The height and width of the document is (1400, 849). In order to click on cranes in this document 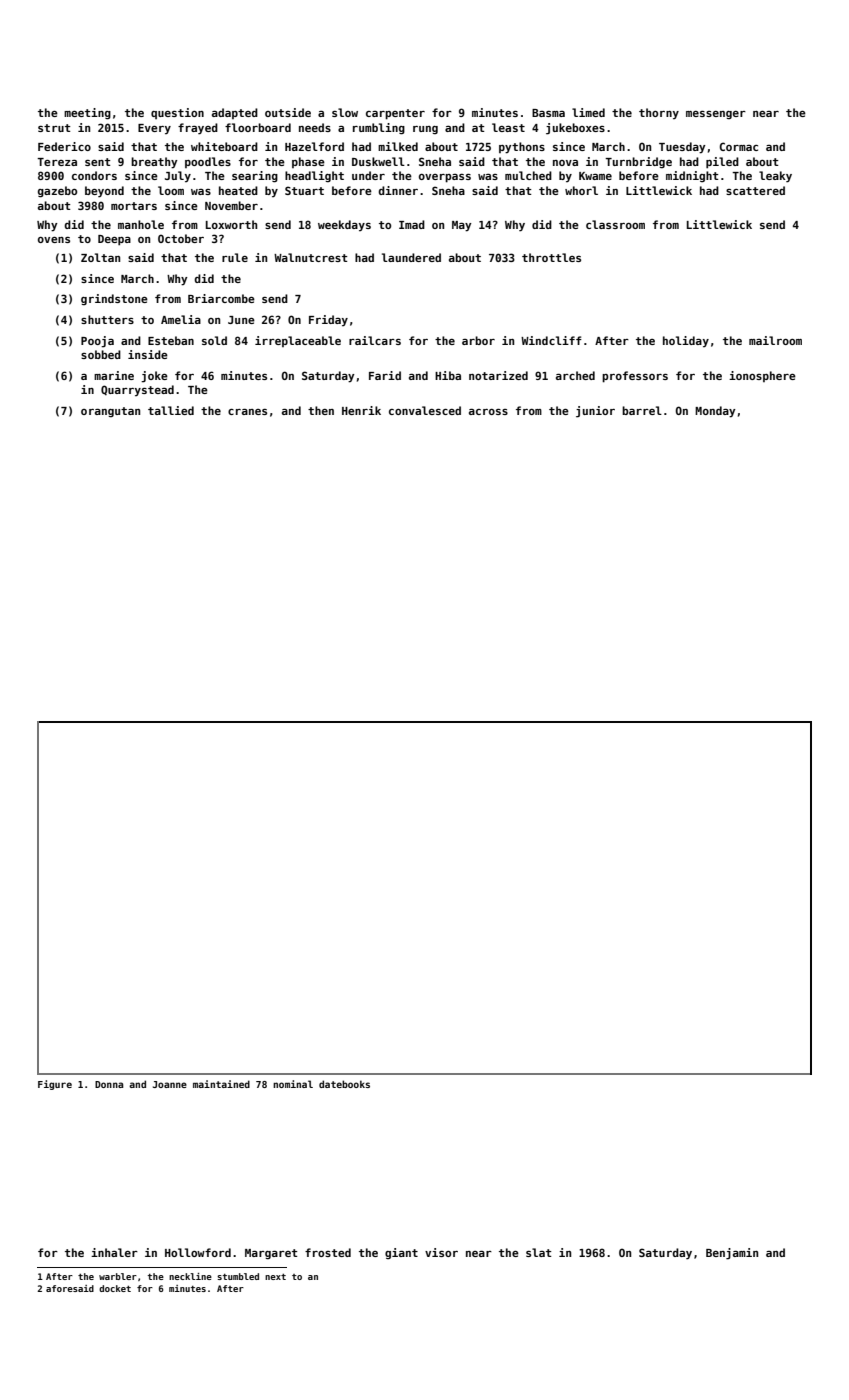, I will do `click(247, 412)`.
